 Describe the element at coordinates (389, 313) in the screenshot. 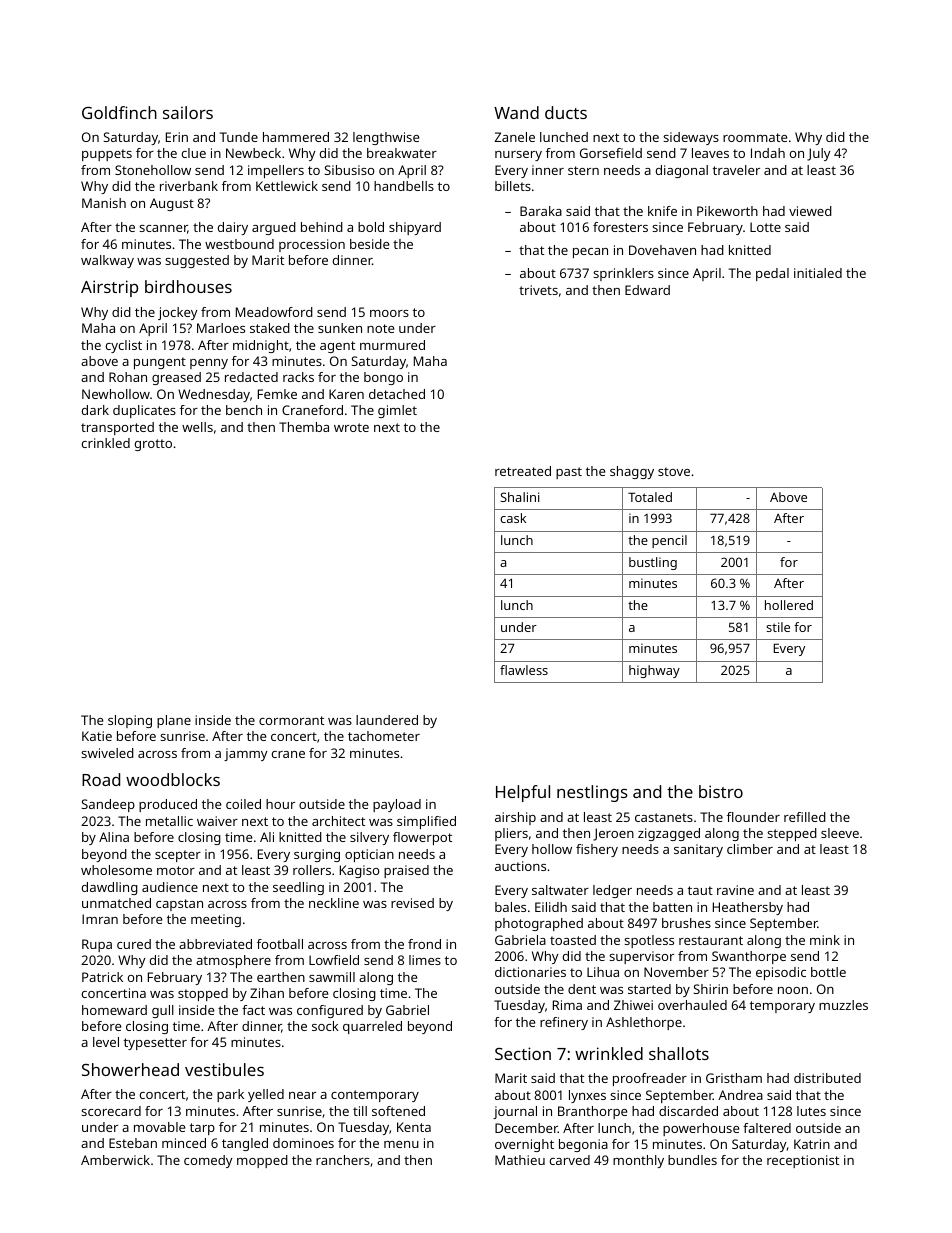

I see `moors` at that location.
